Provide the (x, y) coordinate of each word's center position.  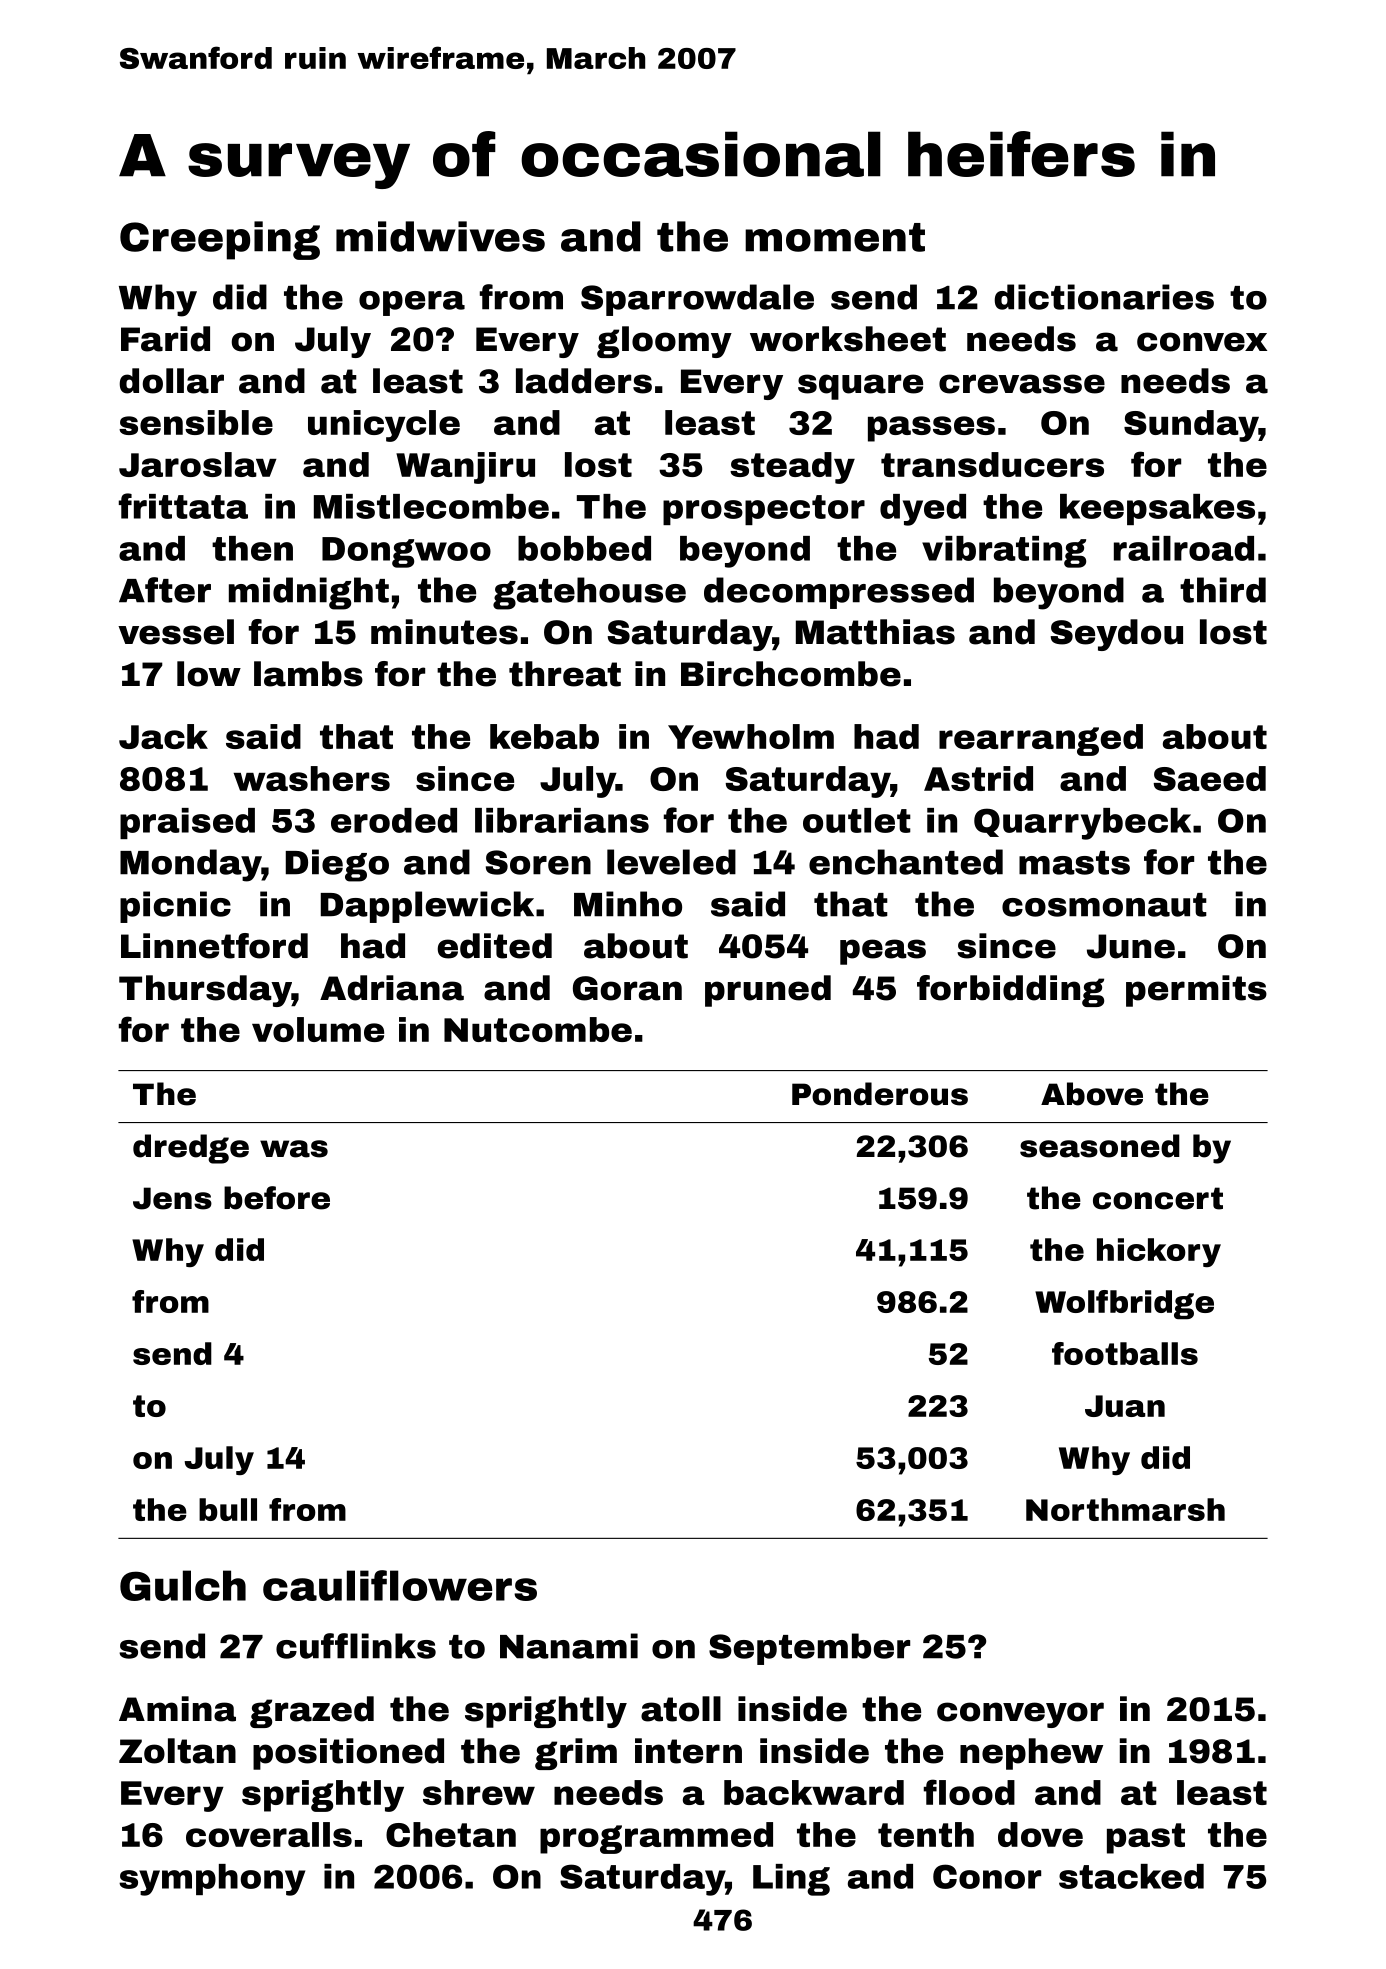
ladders (584, 381)
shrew (479, 1792)
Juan (1125, 1406)
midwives (440, 236)
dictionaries (1104, 297)
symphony (212, 1880)
